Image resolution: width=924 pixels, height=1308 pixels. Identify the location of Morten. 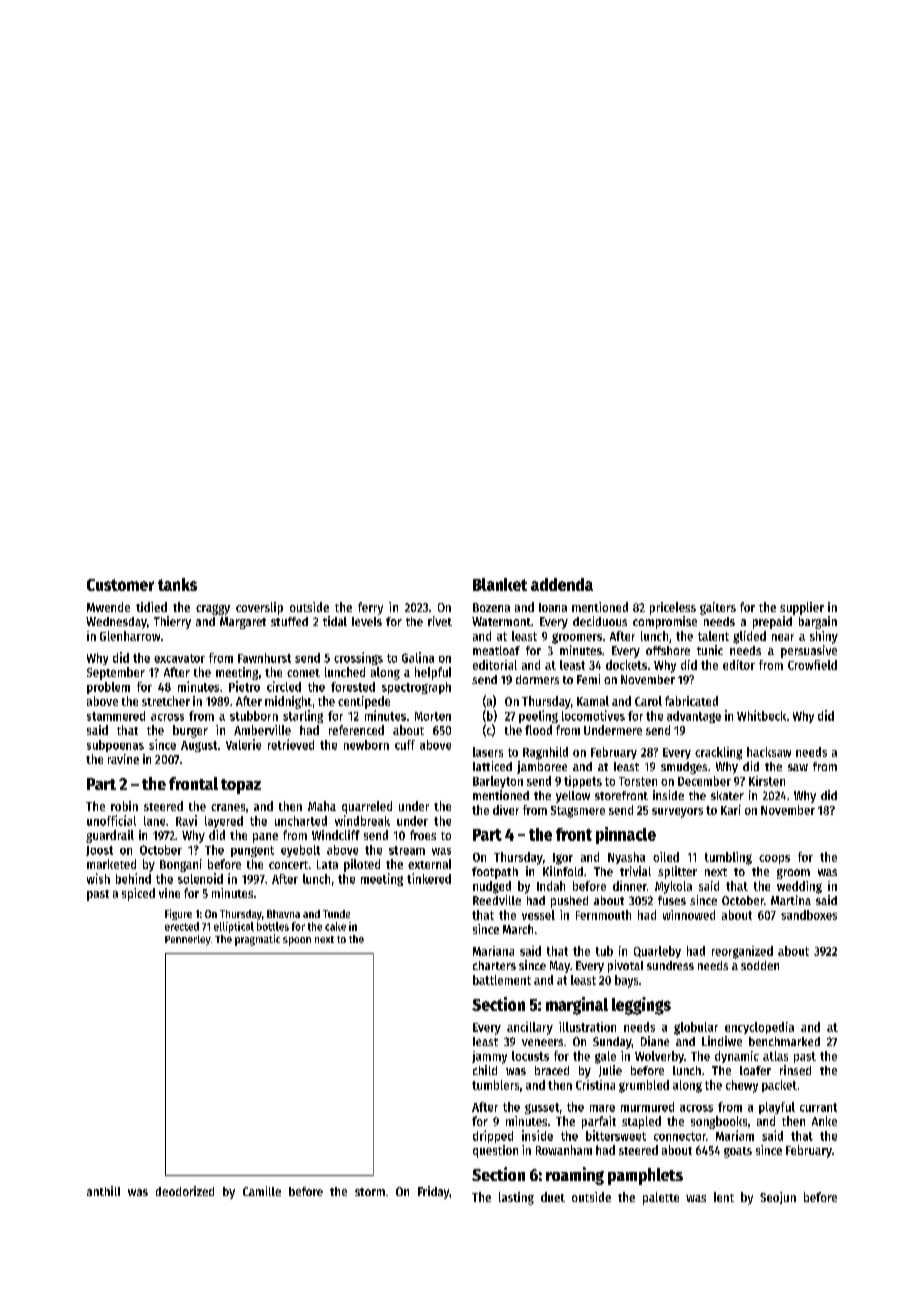
(433, 716).
